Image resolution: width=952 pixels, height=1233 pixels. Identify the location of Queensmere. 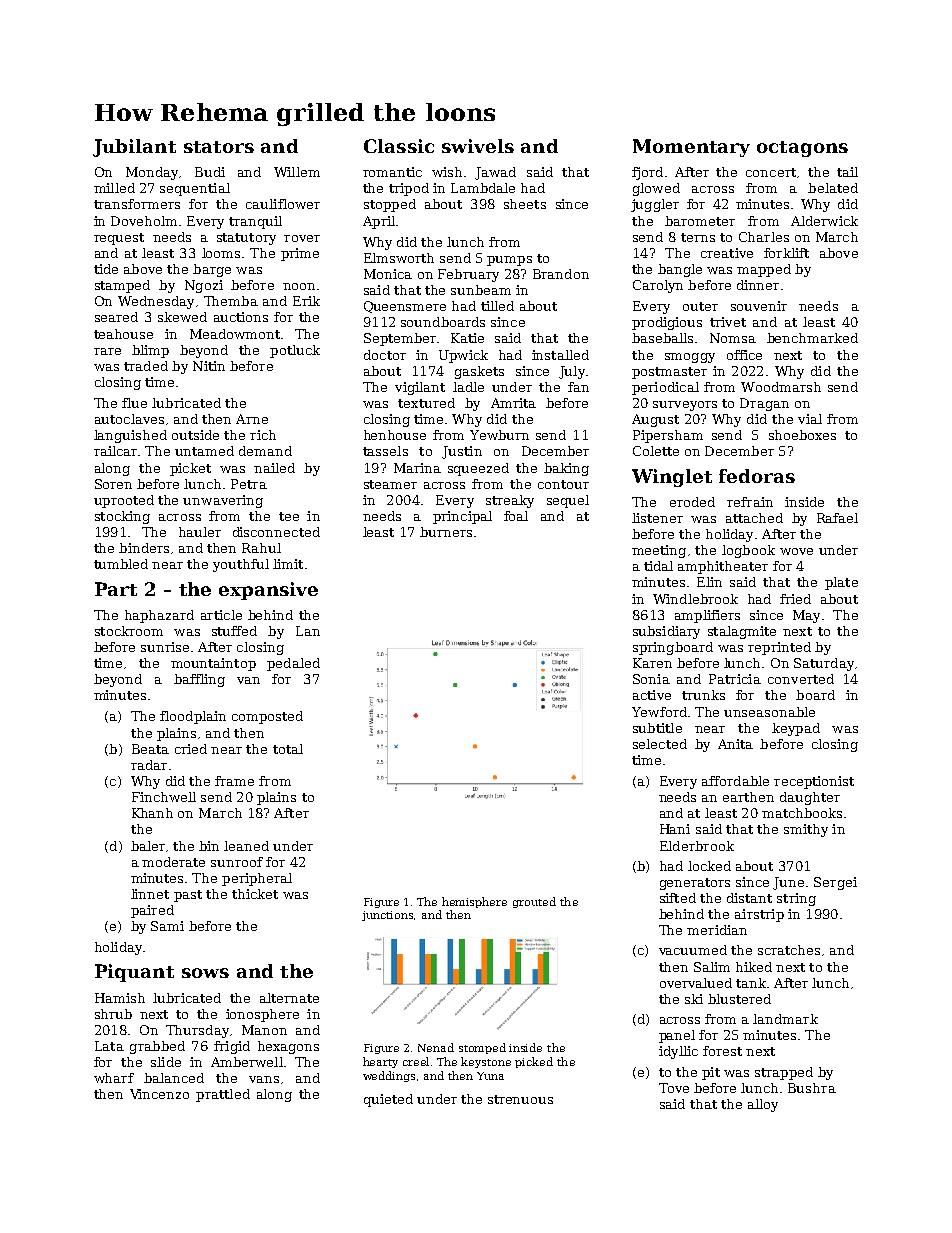
(405, 307).
